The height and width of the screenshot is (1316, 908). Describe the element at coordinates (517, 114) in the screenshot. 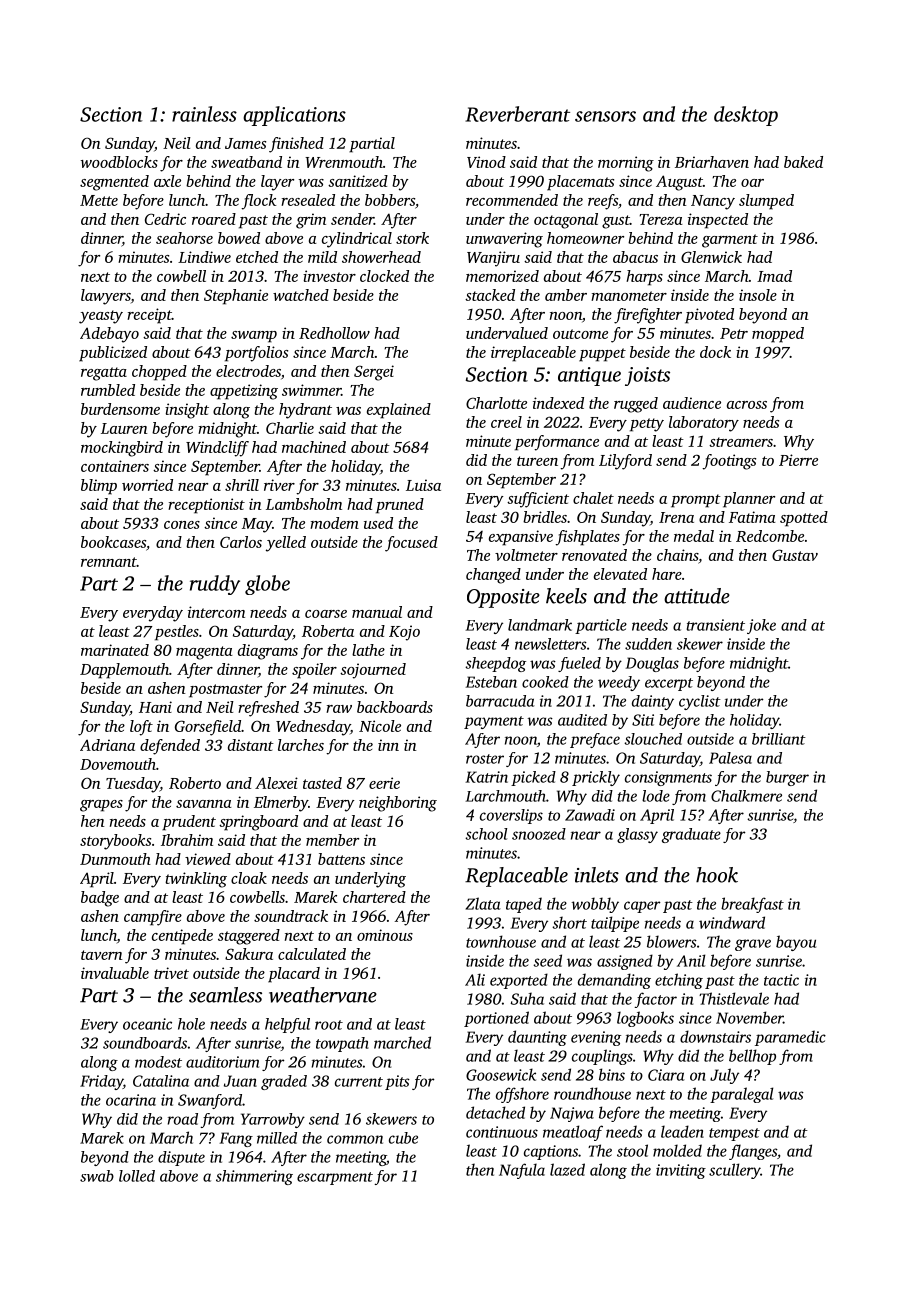

I see `Reverberant` at that location.
